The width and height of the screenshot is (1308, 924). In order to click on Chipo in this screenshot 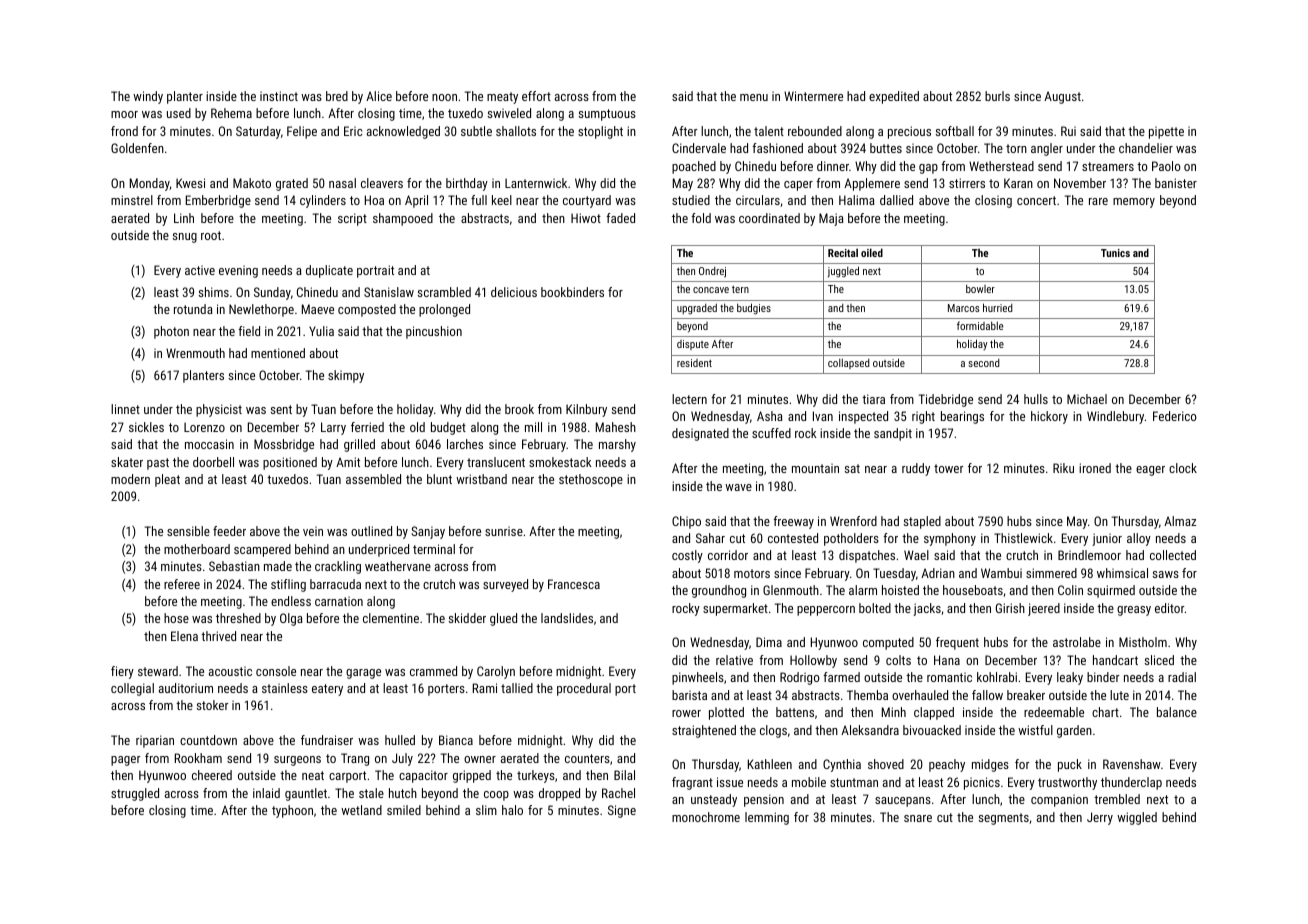, I will do `click(686, 522)`.
